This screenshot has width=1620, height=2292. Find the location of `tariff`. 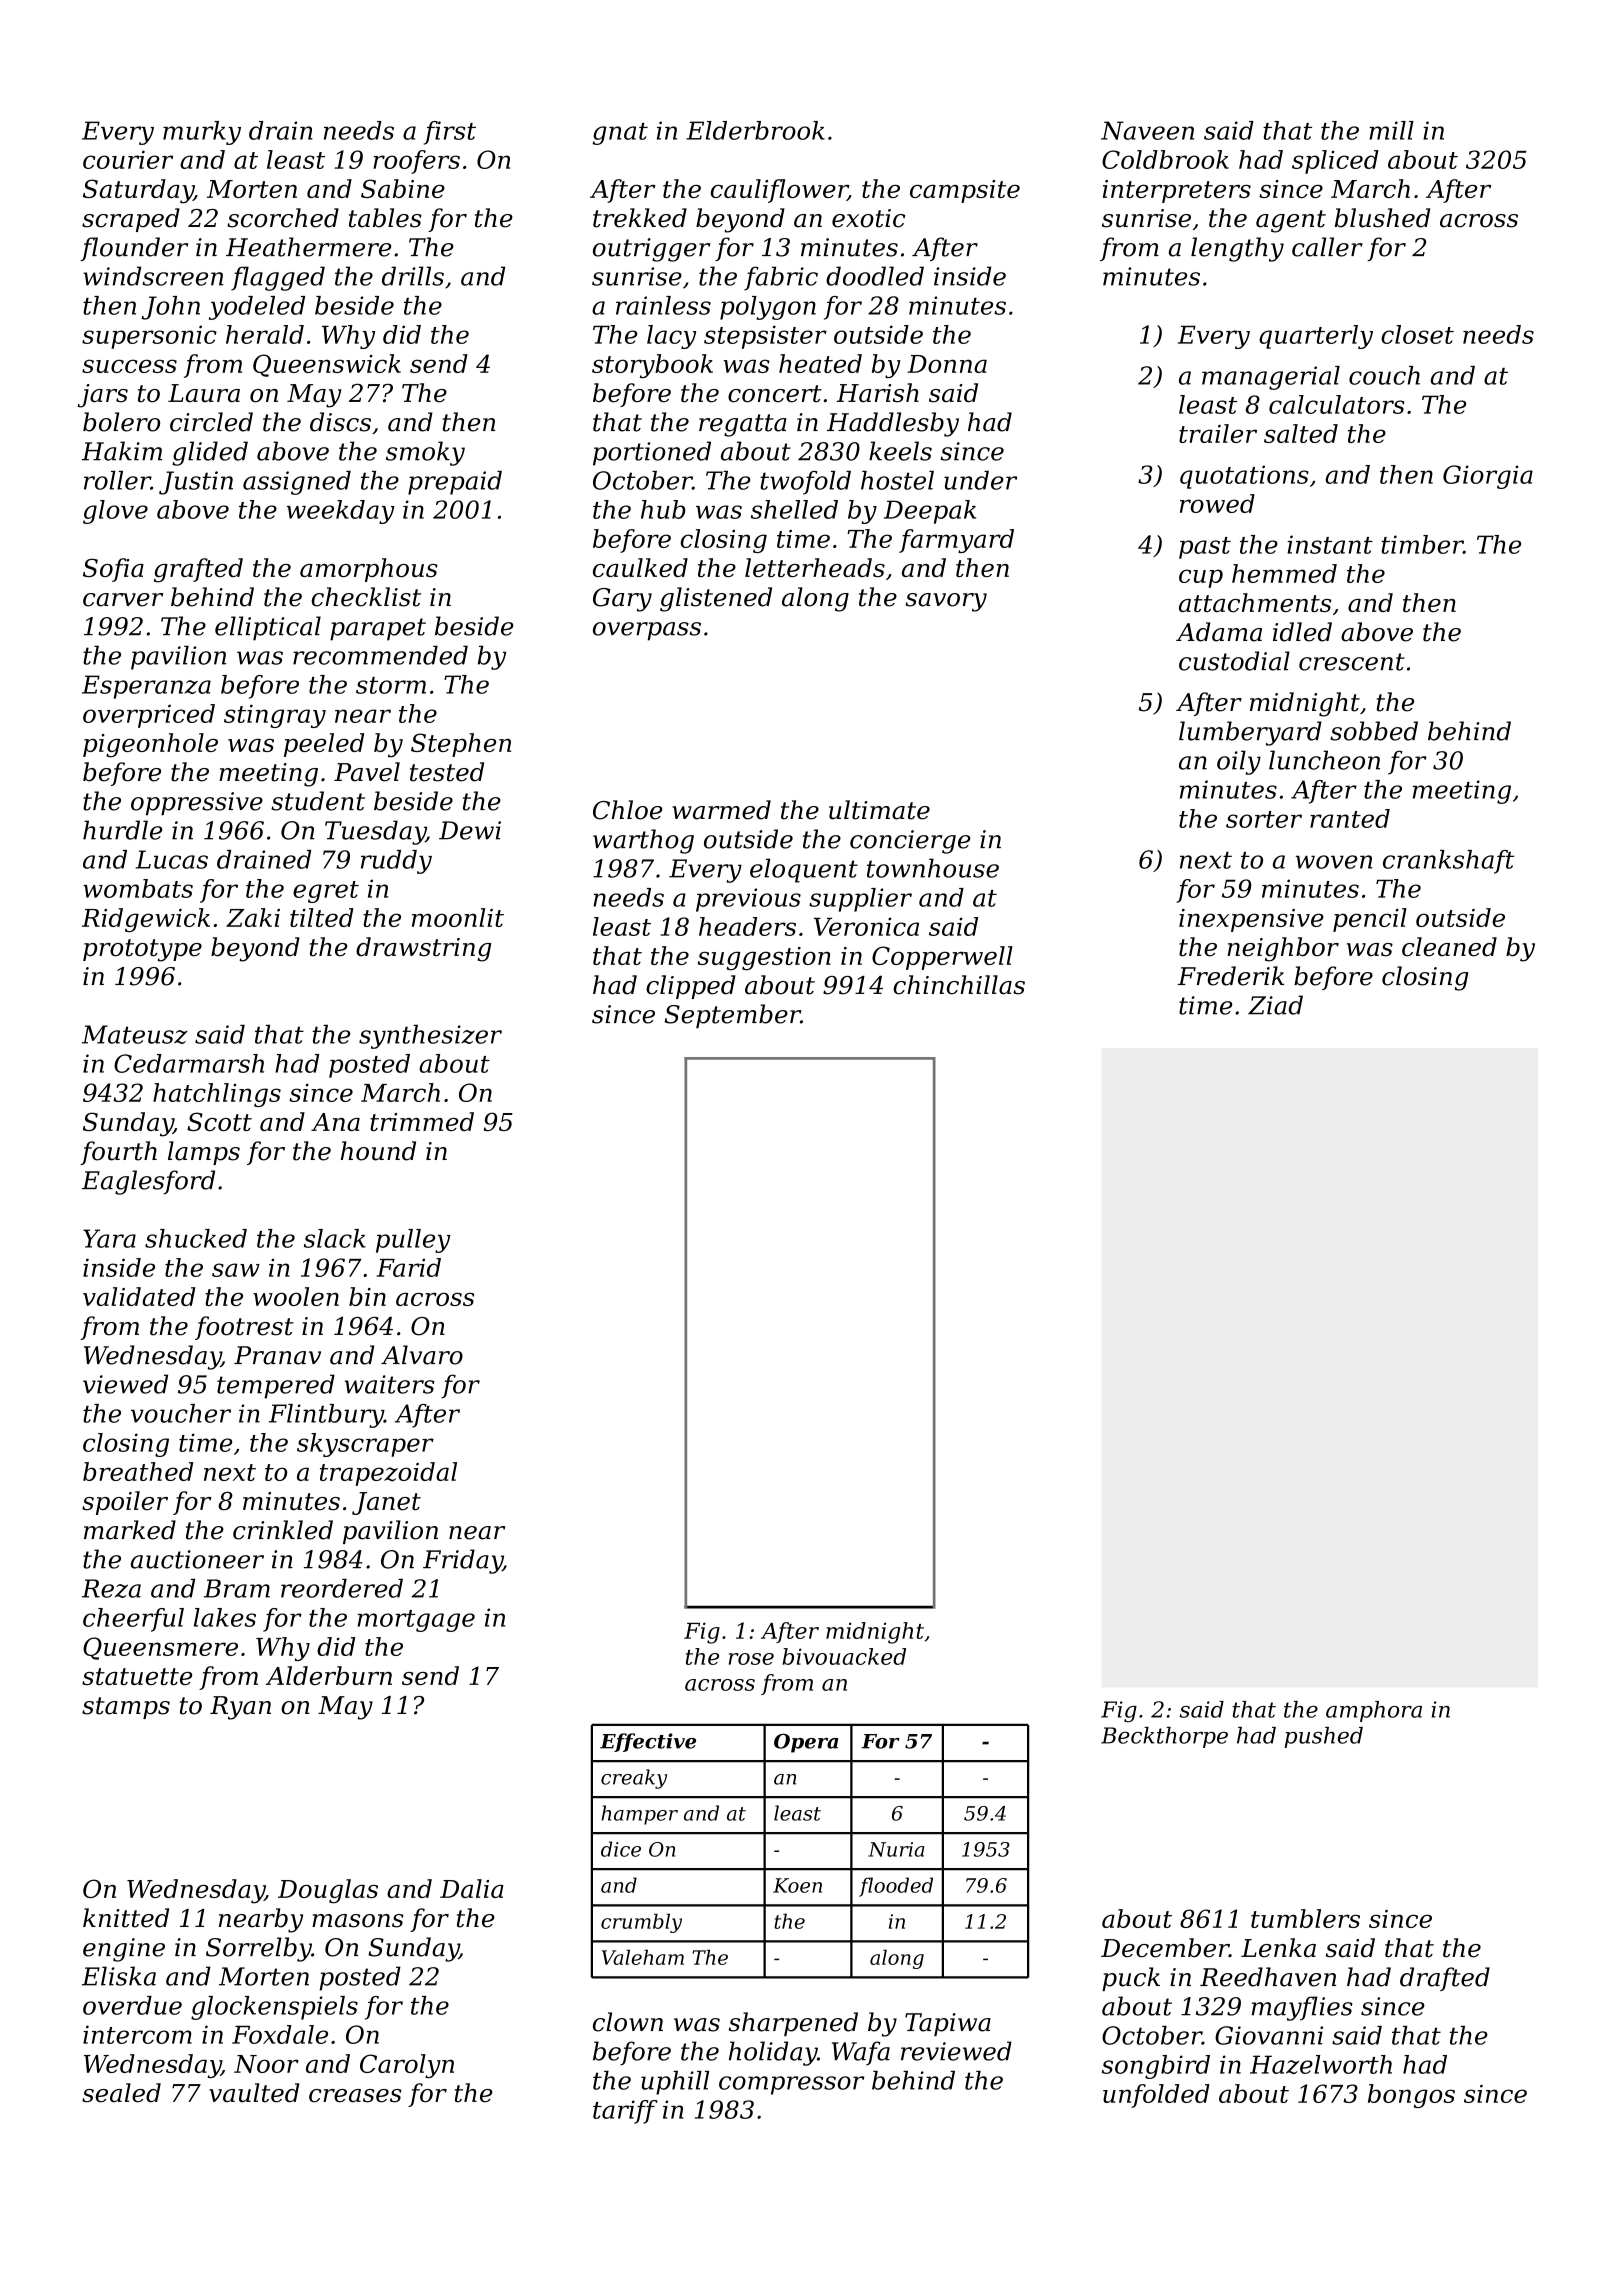

tariff is located at coordinates (625, 2112).
